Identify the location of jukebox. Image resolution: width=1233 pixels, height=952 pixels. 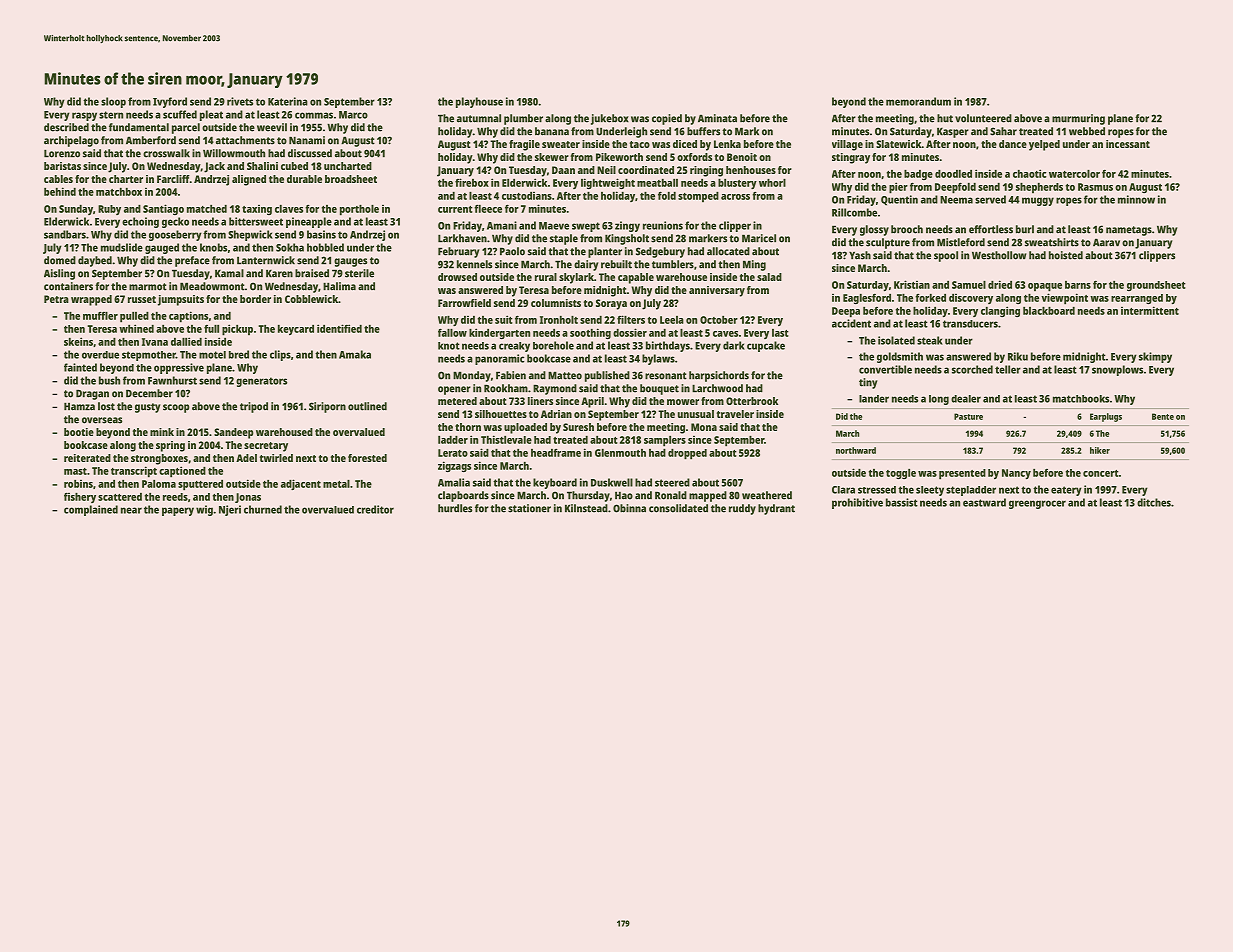
(610, 119).
